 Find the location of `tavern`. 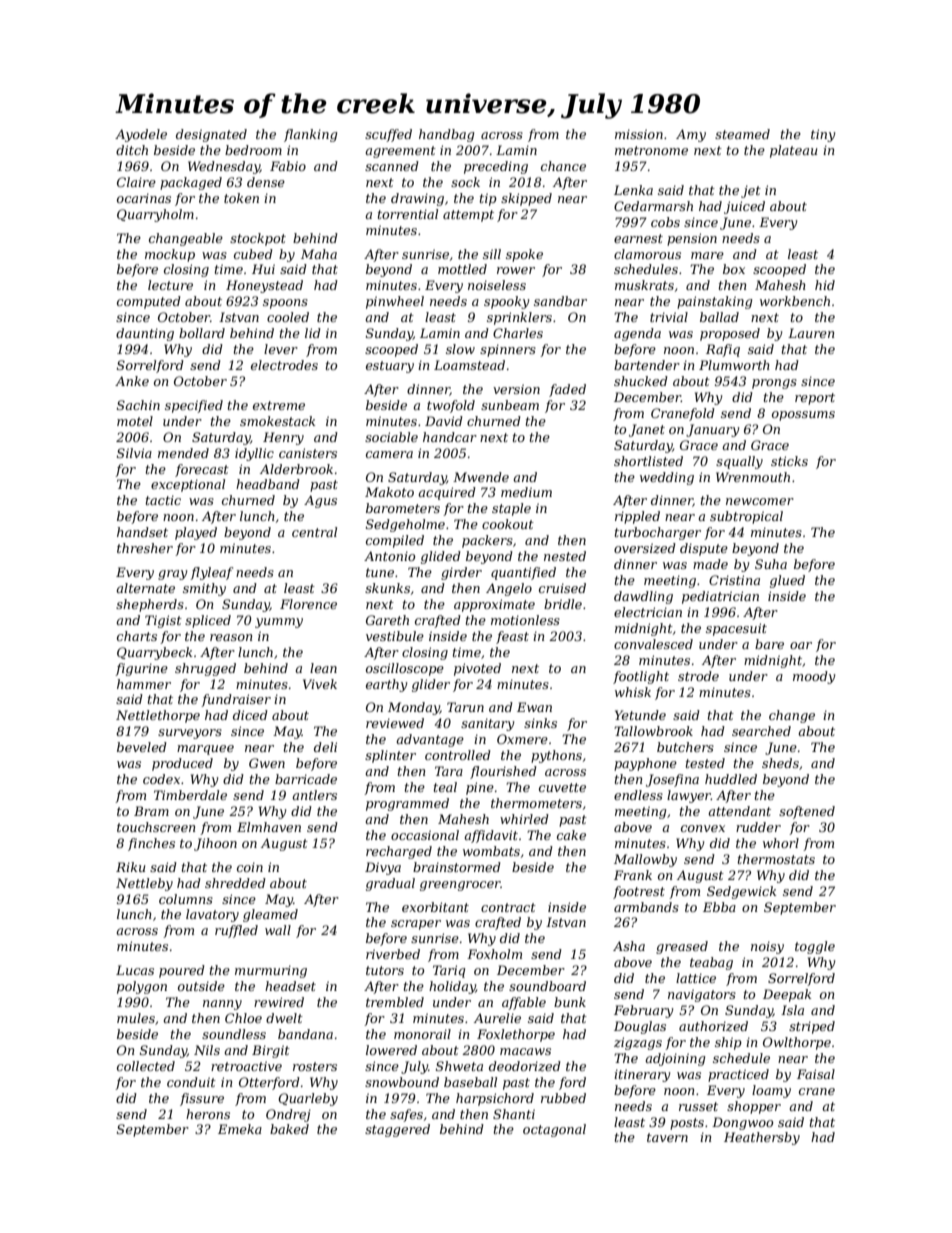

tavern is located at coordinates (667, 1137).
